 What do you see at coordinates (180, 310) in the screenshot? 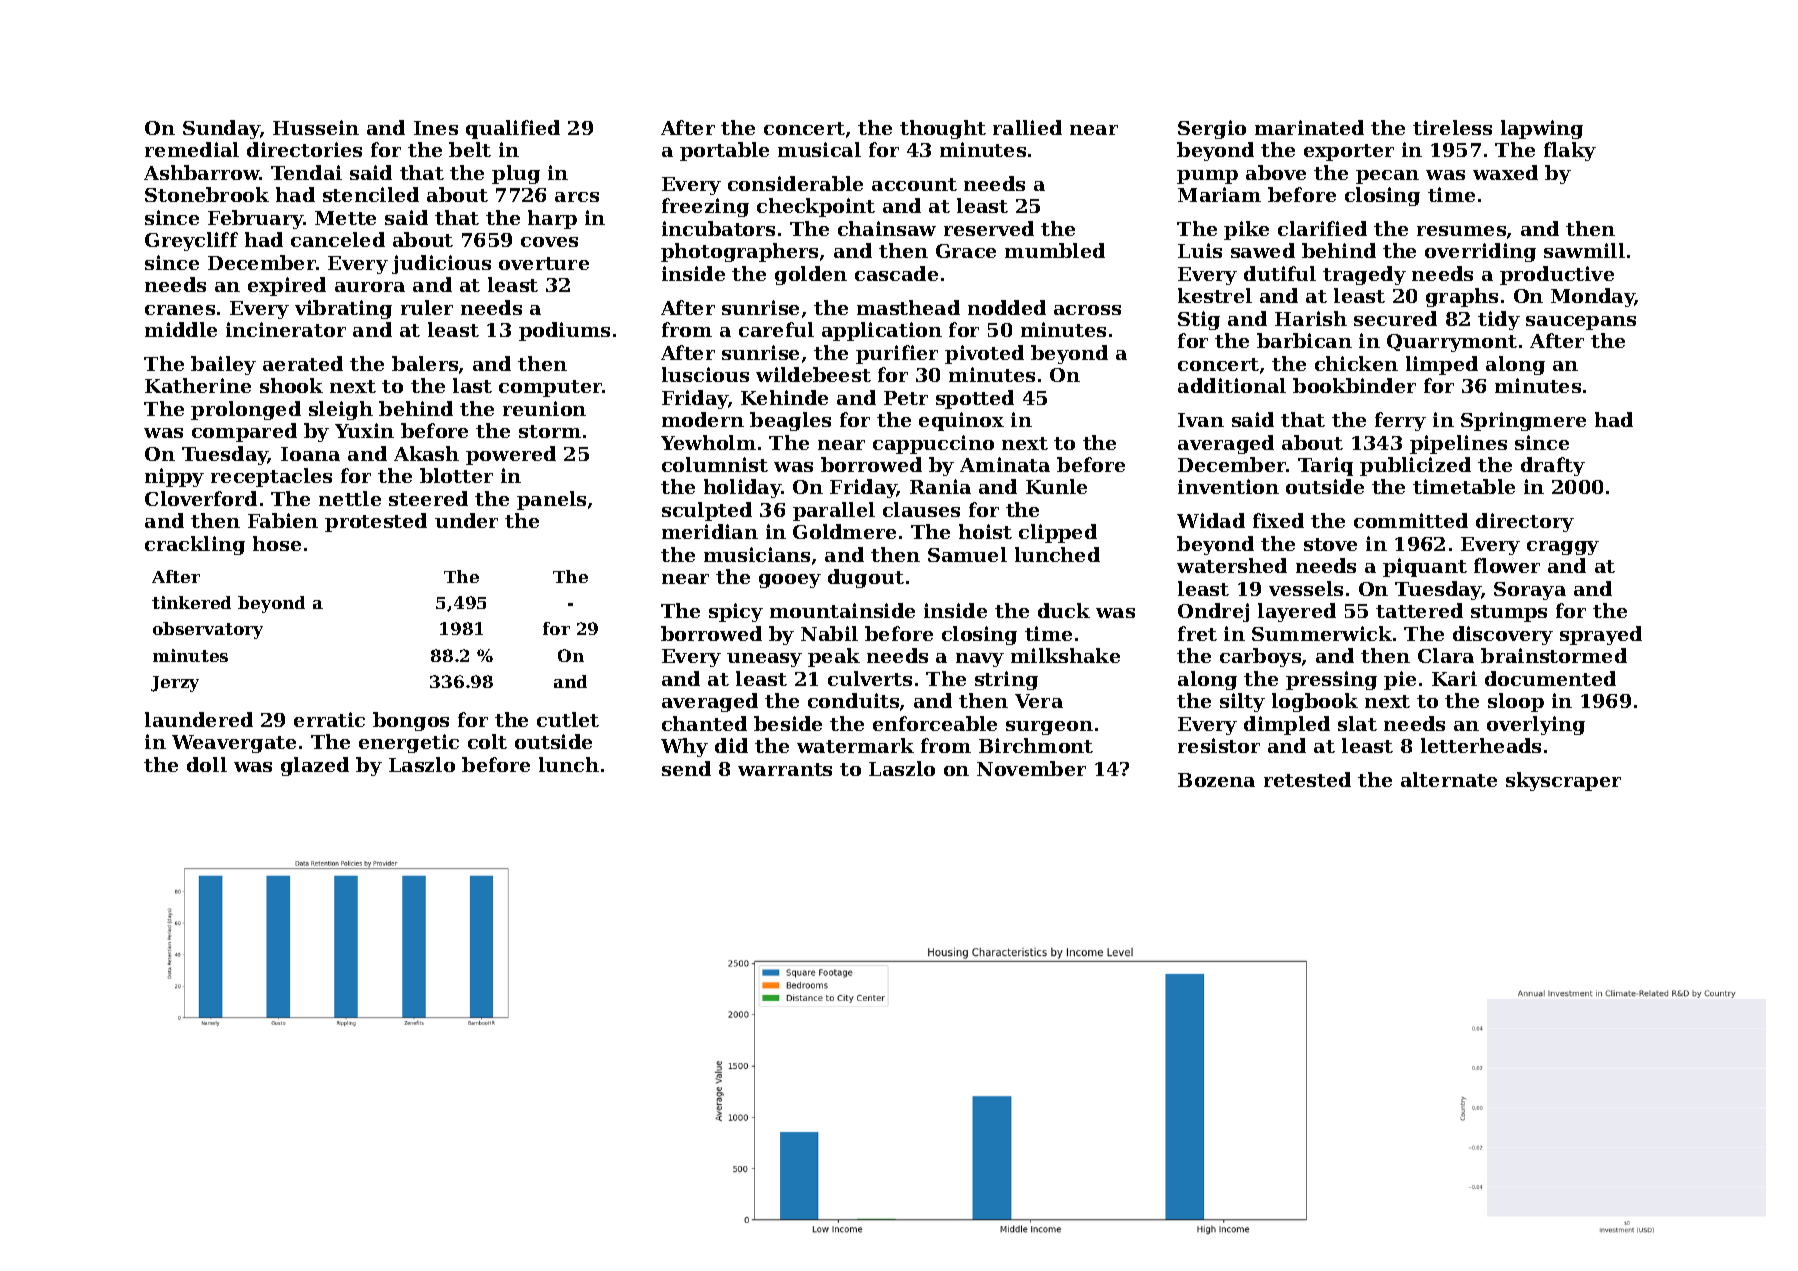
I see `cranes` at bounding box center [180, 310].
